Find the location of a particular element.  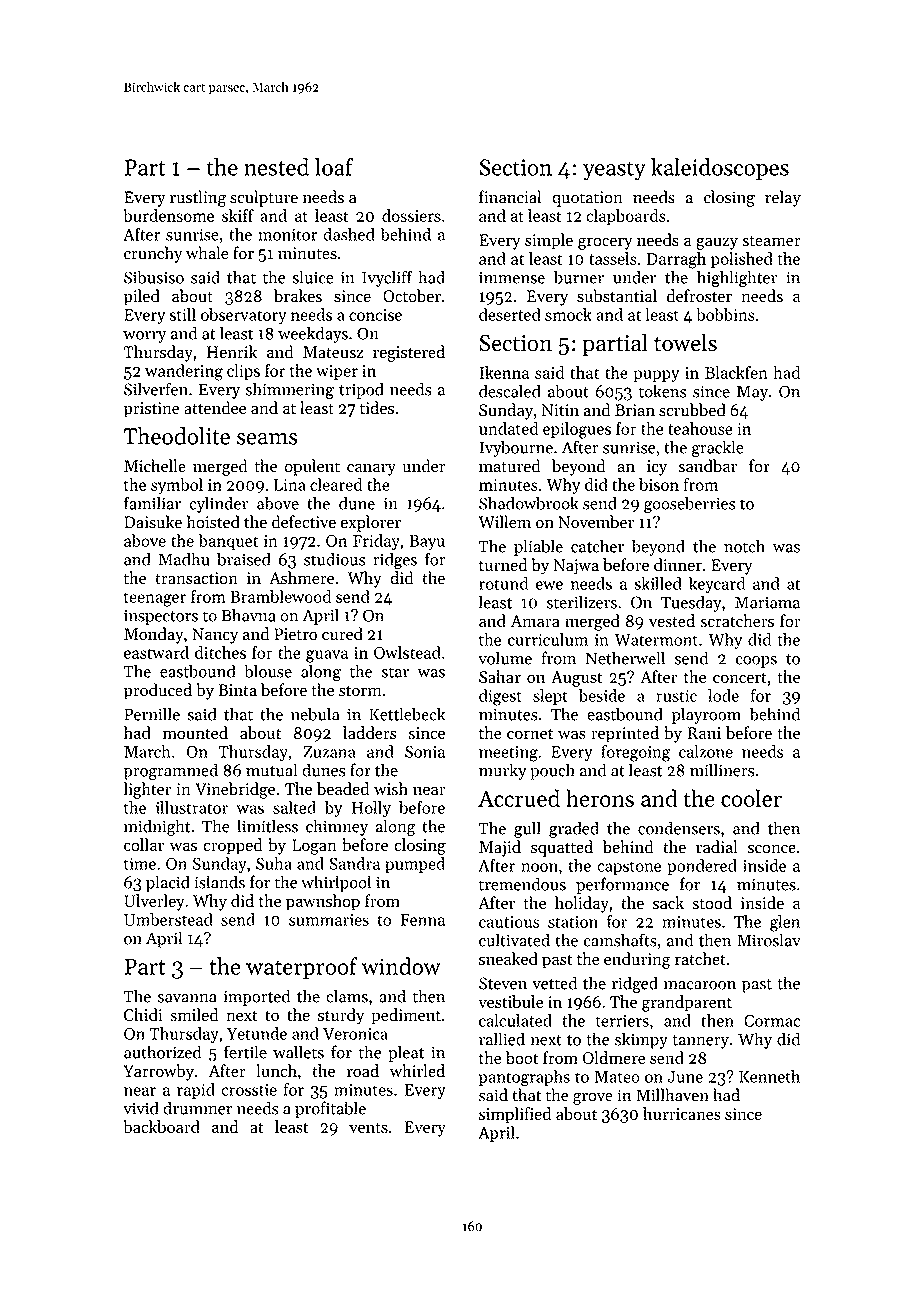

dossiers is located at coordinates (411, 215).
